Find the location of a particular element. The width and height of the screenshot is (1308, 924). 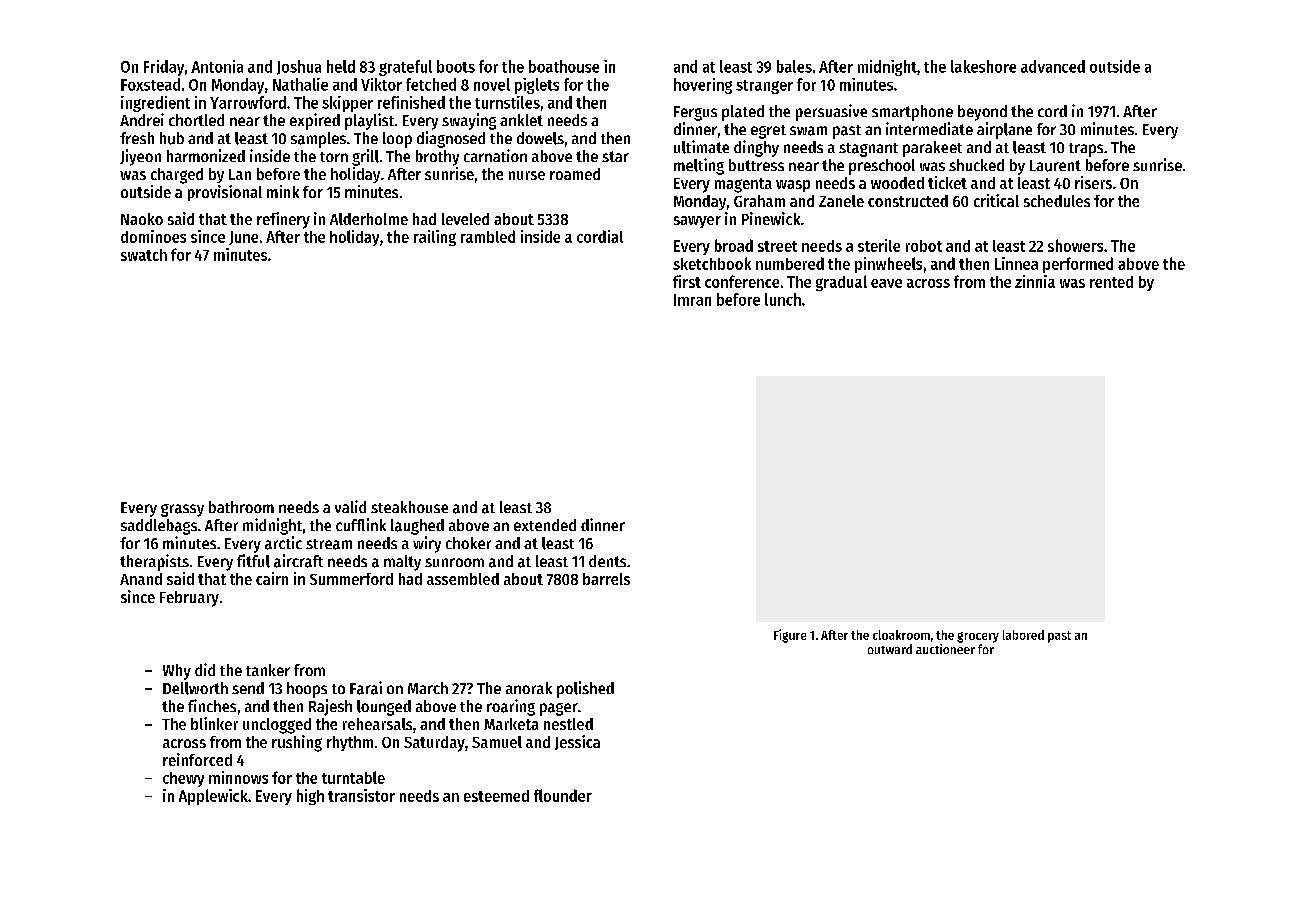

railing is located at coordinates (435, 238).
